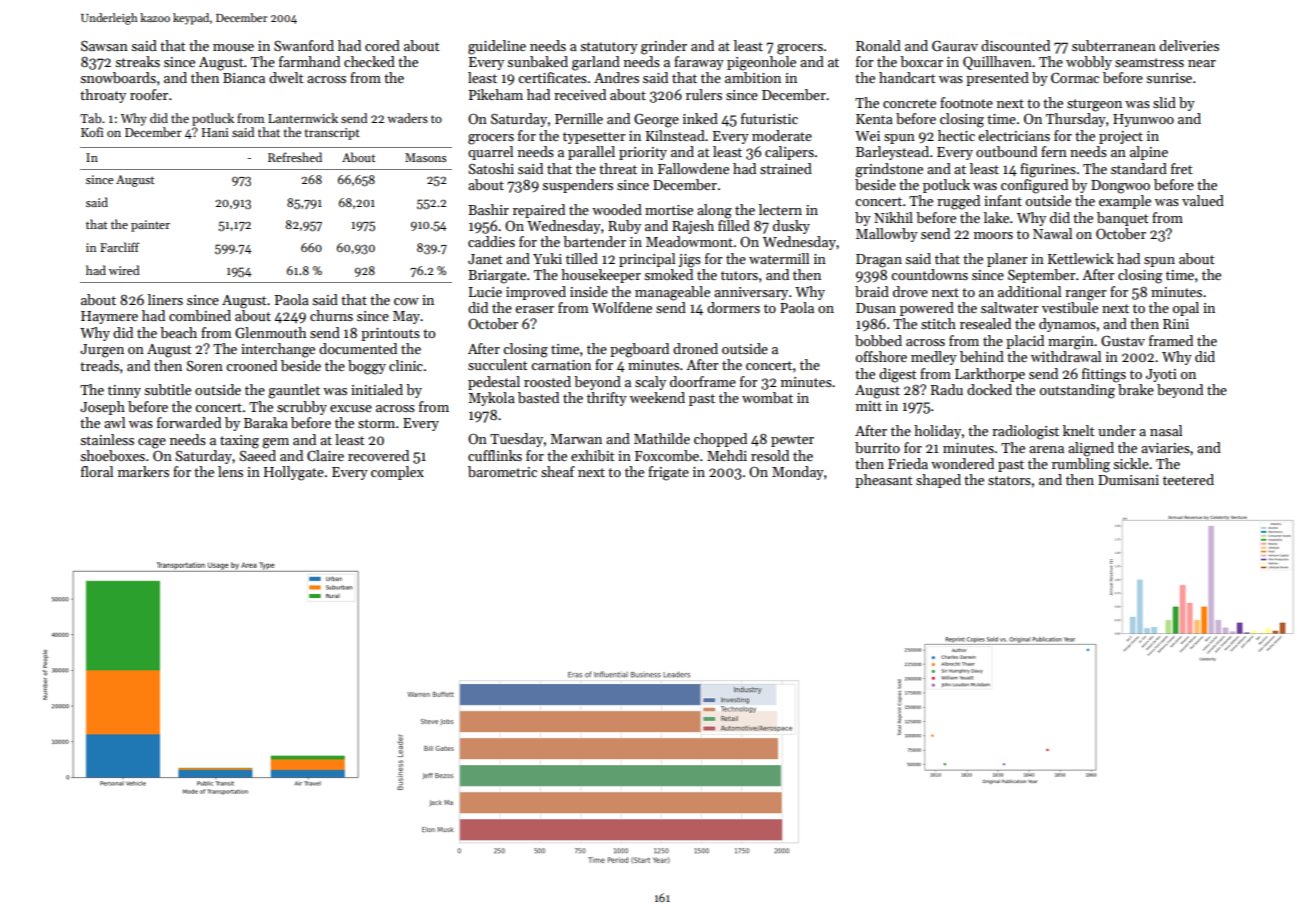  I want to click on Farcliff, so click(119, 247).
